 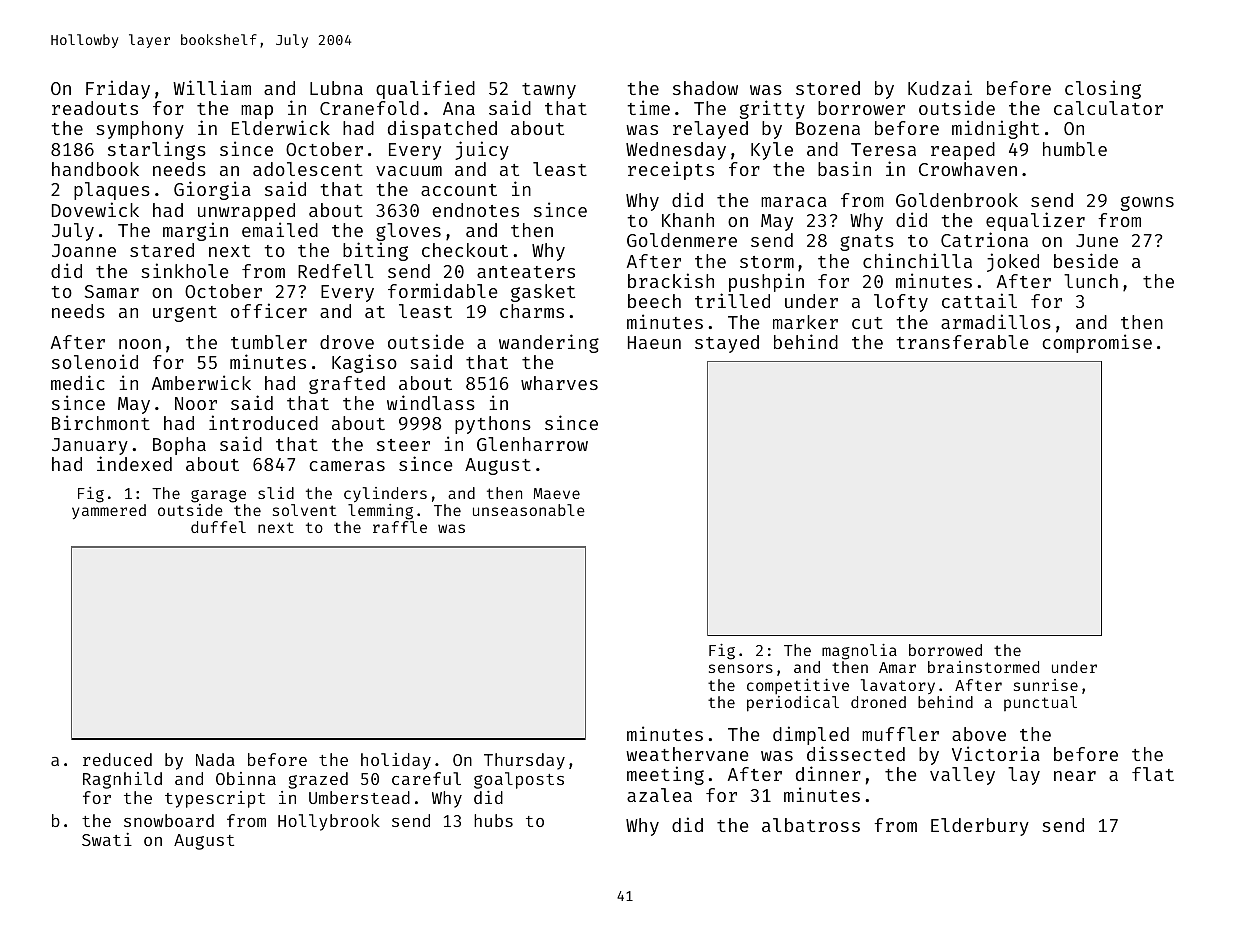 I want to click on compromise, so click(x=1097, y=343).
